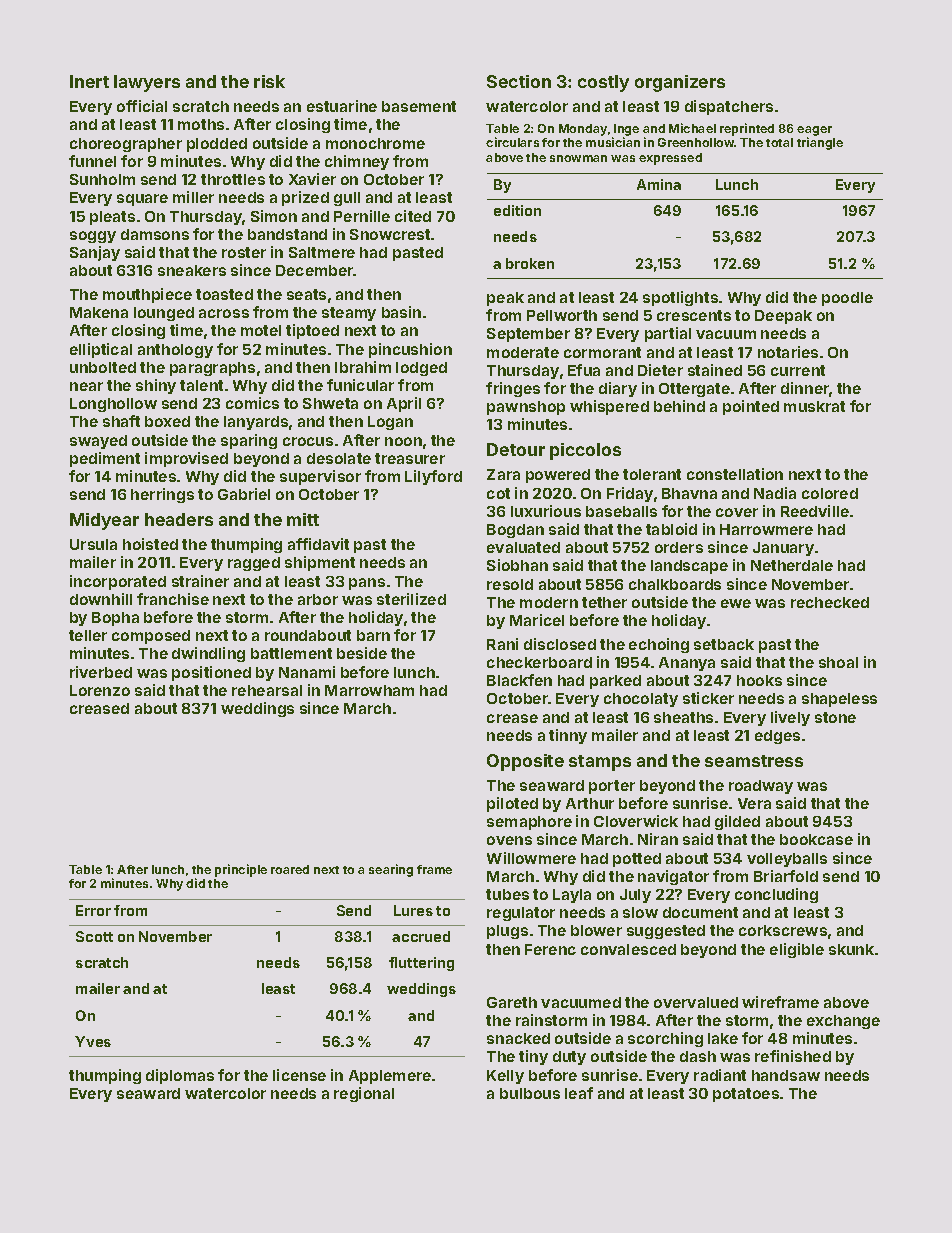 The height and width of the page is (1233, 952). I want to click on ragged, so click(254, 564).
